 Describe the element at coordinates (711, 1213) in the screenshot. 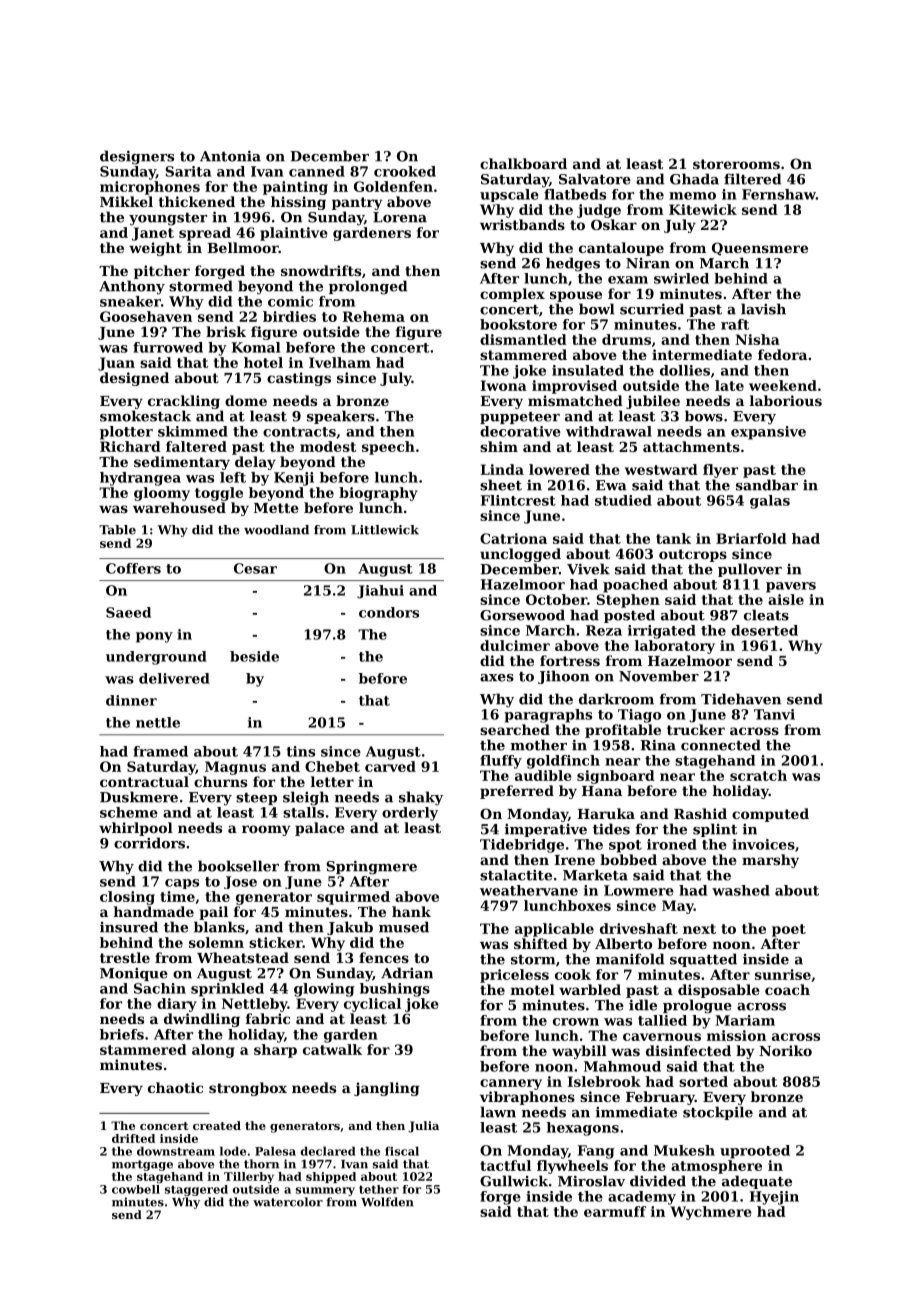

I see `Wychmere` at that location.
